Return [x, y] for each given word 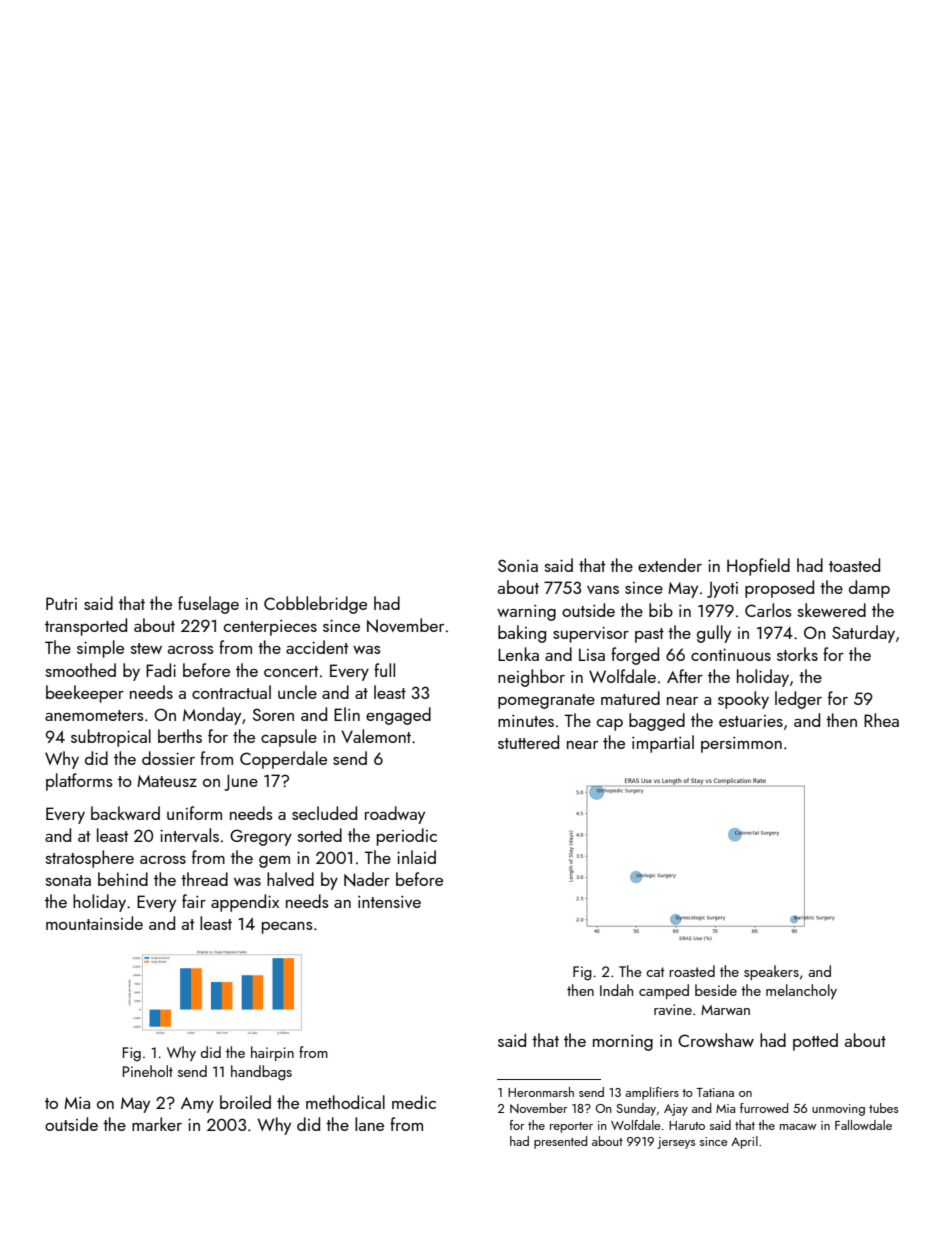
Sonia [518, 565]
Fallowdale [863, 1125]
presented [560, 1142]
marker [157, 1124]
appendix [245, 903]
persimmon [741, 745]
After [685, 676]
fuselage [208, 605]
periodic [407, 837]
